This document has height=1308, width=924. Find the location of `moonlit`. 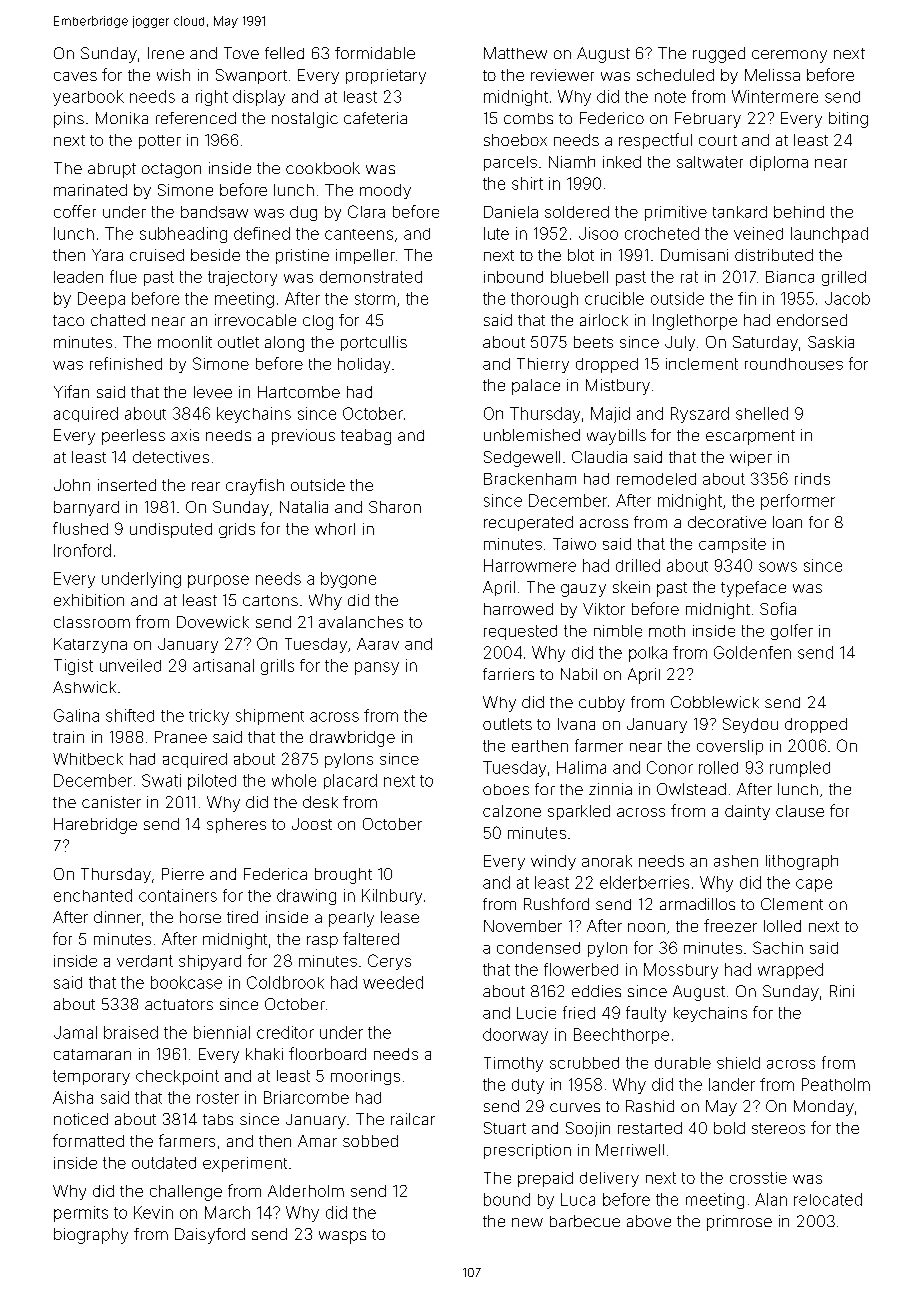

moonlit is located at coordinates (185, 342).
